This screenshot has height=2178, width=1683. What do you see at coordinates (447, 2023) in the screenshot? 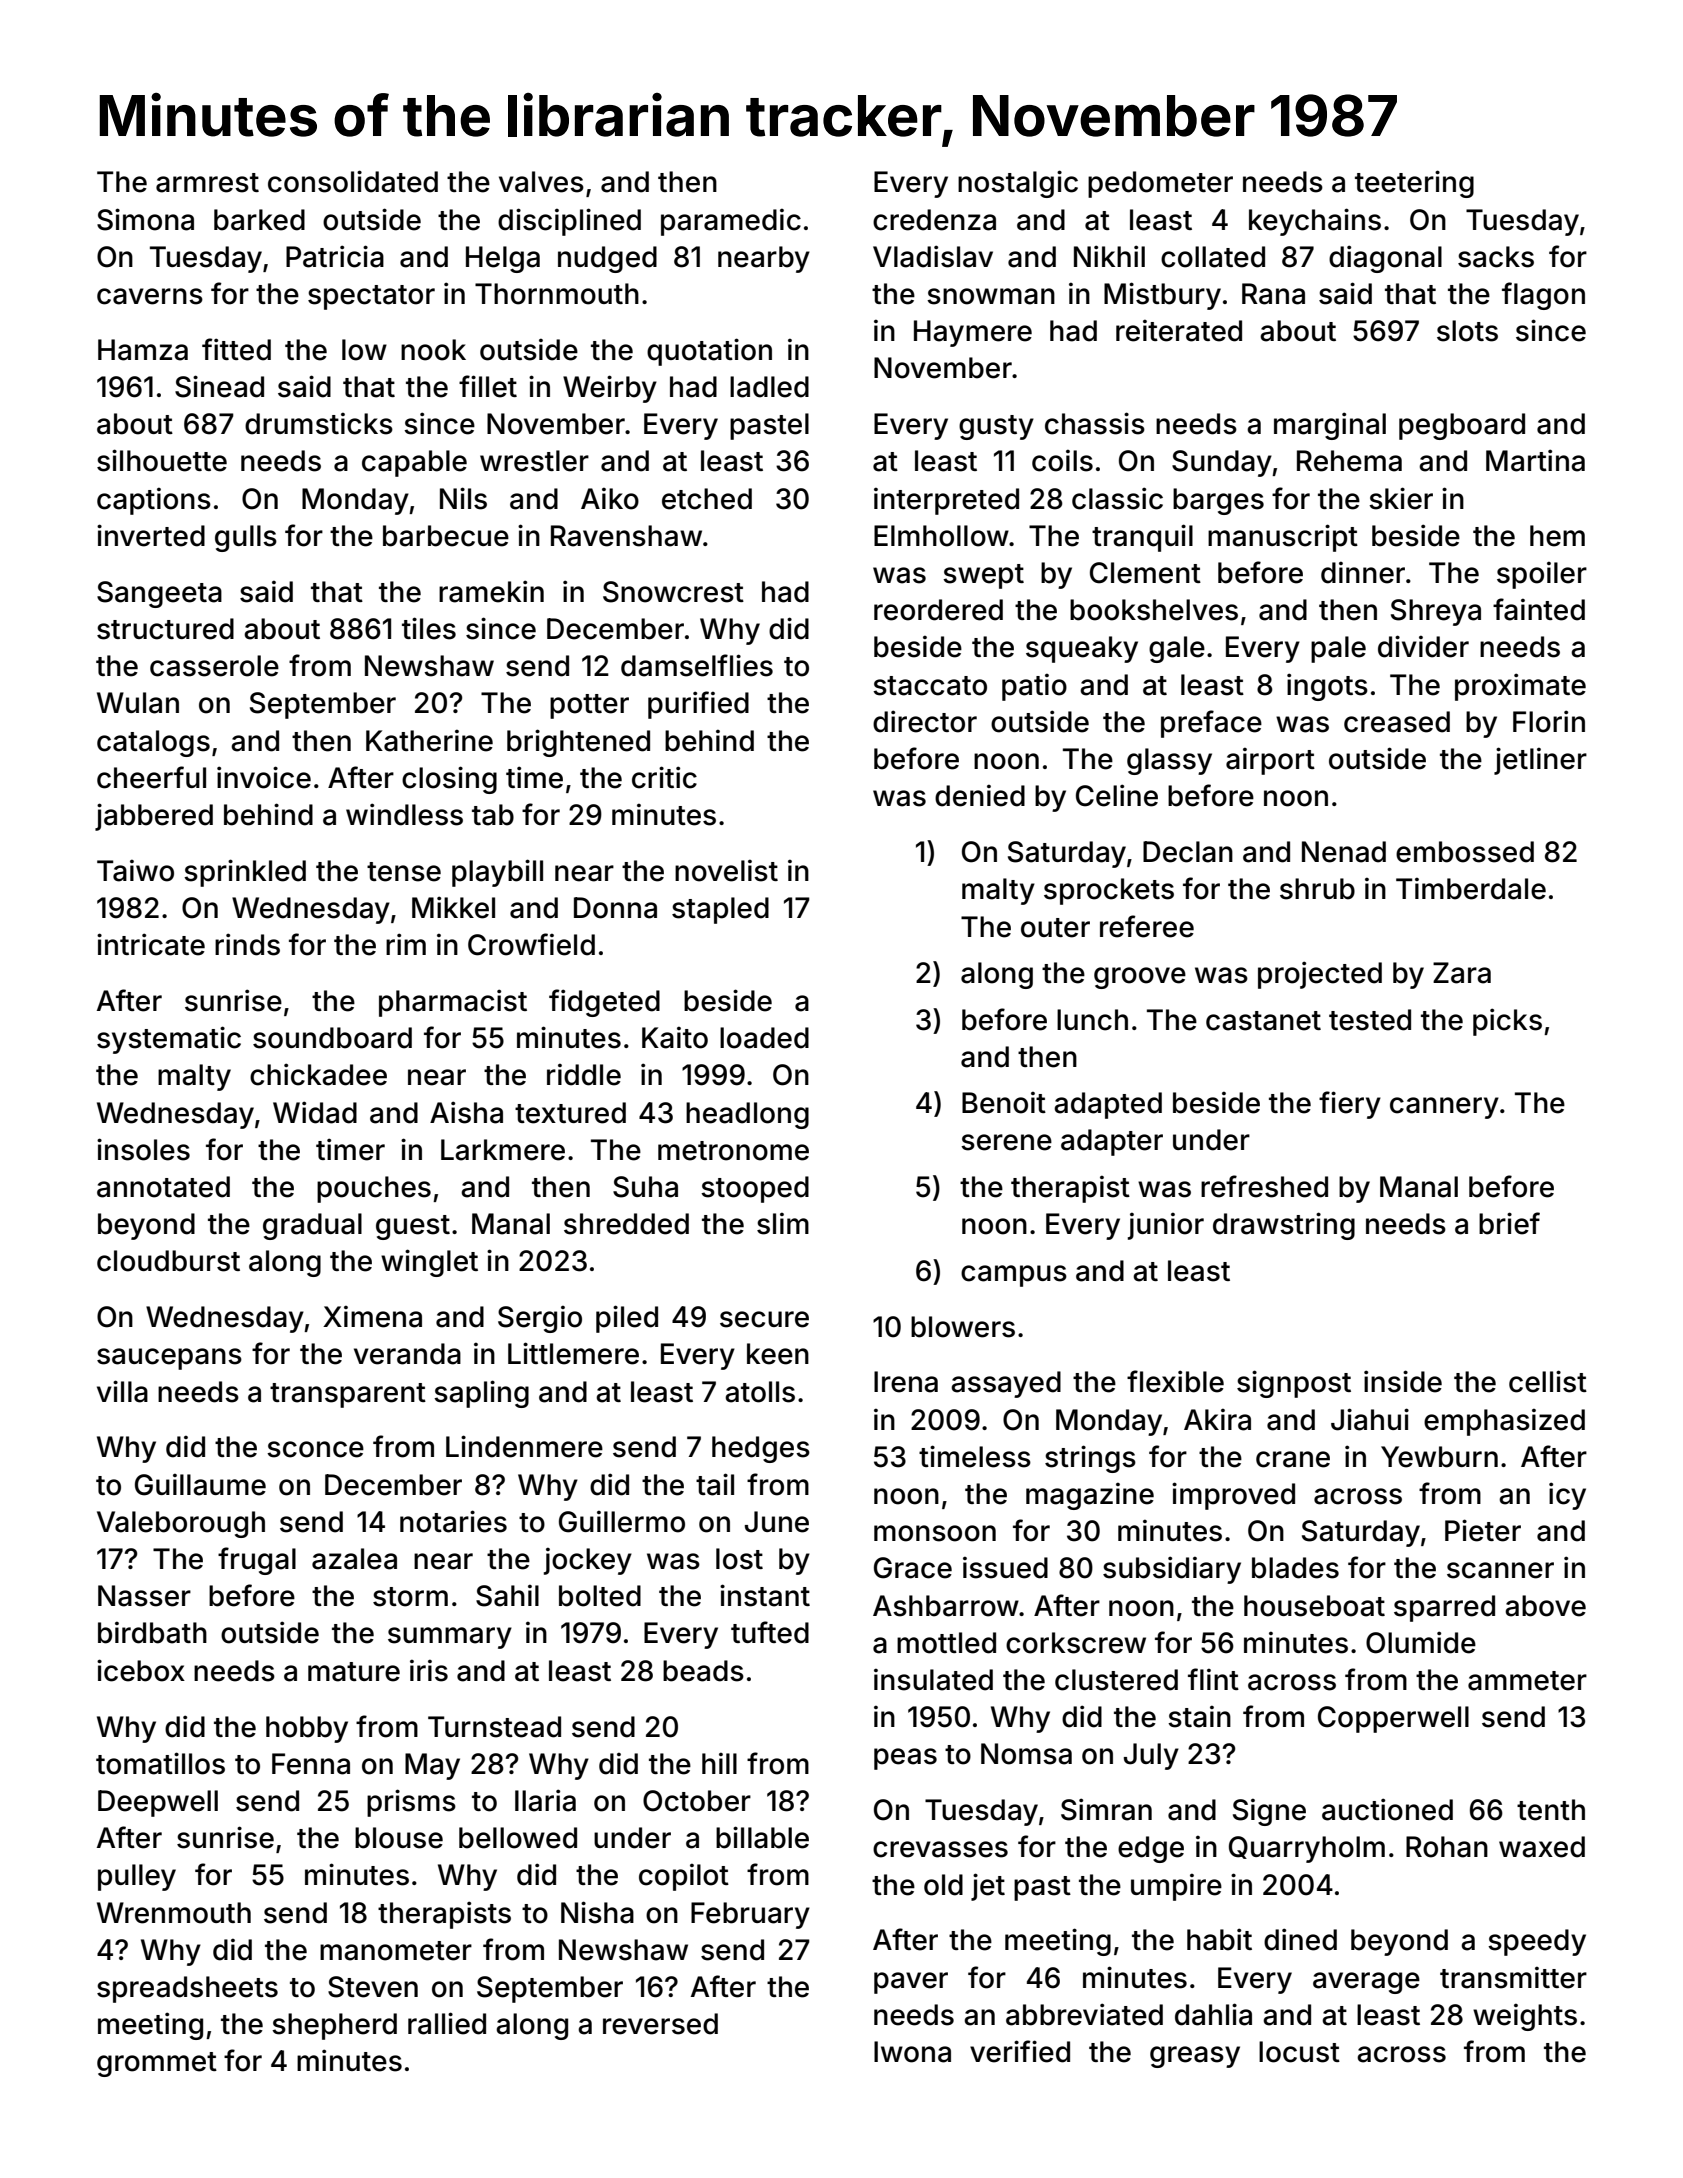
I see `rallied` at bounding box center [447, 2023].
